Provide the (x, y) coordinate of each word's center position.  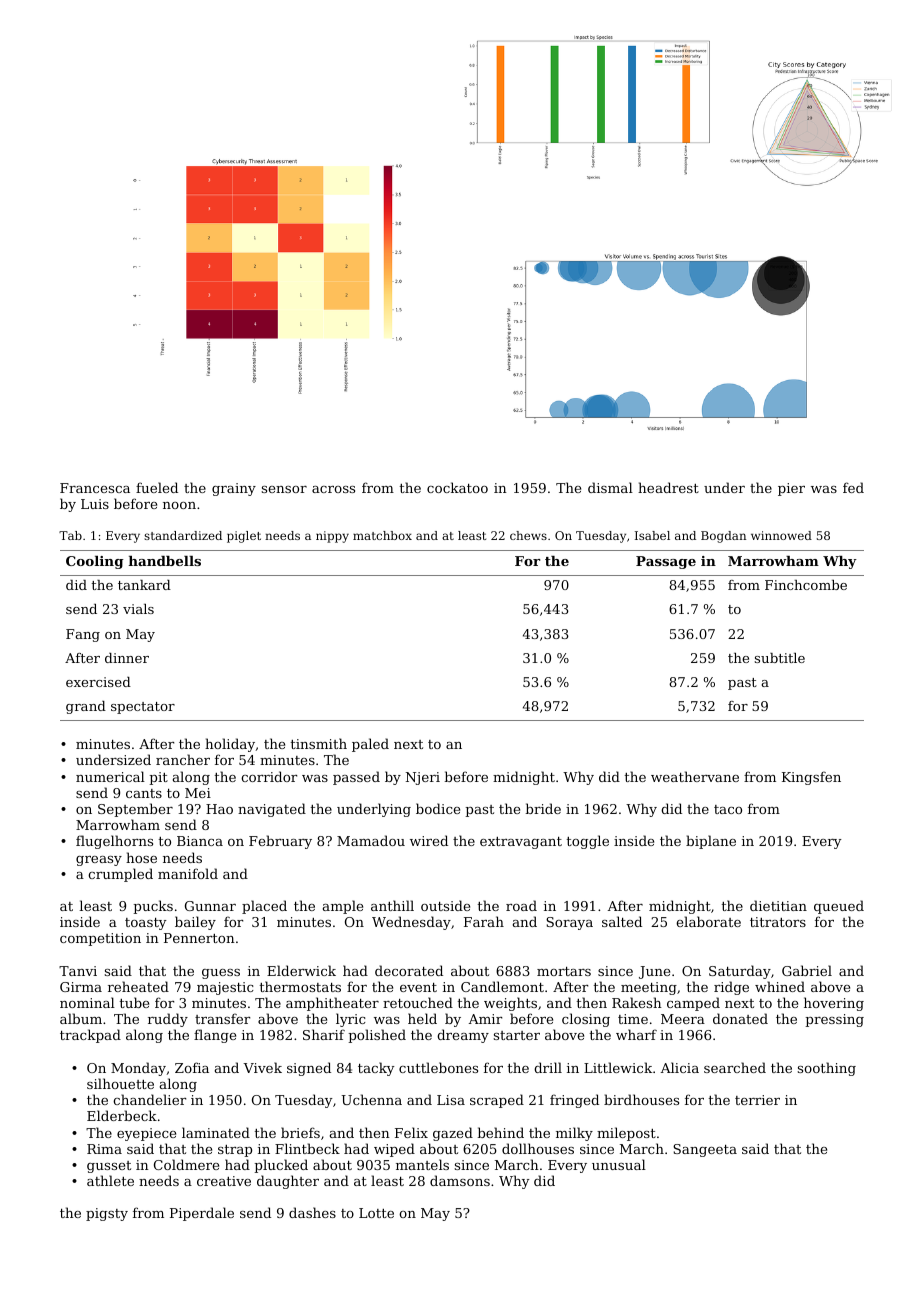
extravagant (521, 843)
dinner (127, 658)
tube (134, 1002)
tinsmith (319, 743)
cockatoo (457, 487)
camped (693, 1004)
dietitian (778, 905)
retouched (418, 1002)
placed (264, 907)
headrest (668, 487)
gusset (109, 1167)
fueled (157, 487)
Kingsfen (811, 778)
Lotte (376, 1213)
